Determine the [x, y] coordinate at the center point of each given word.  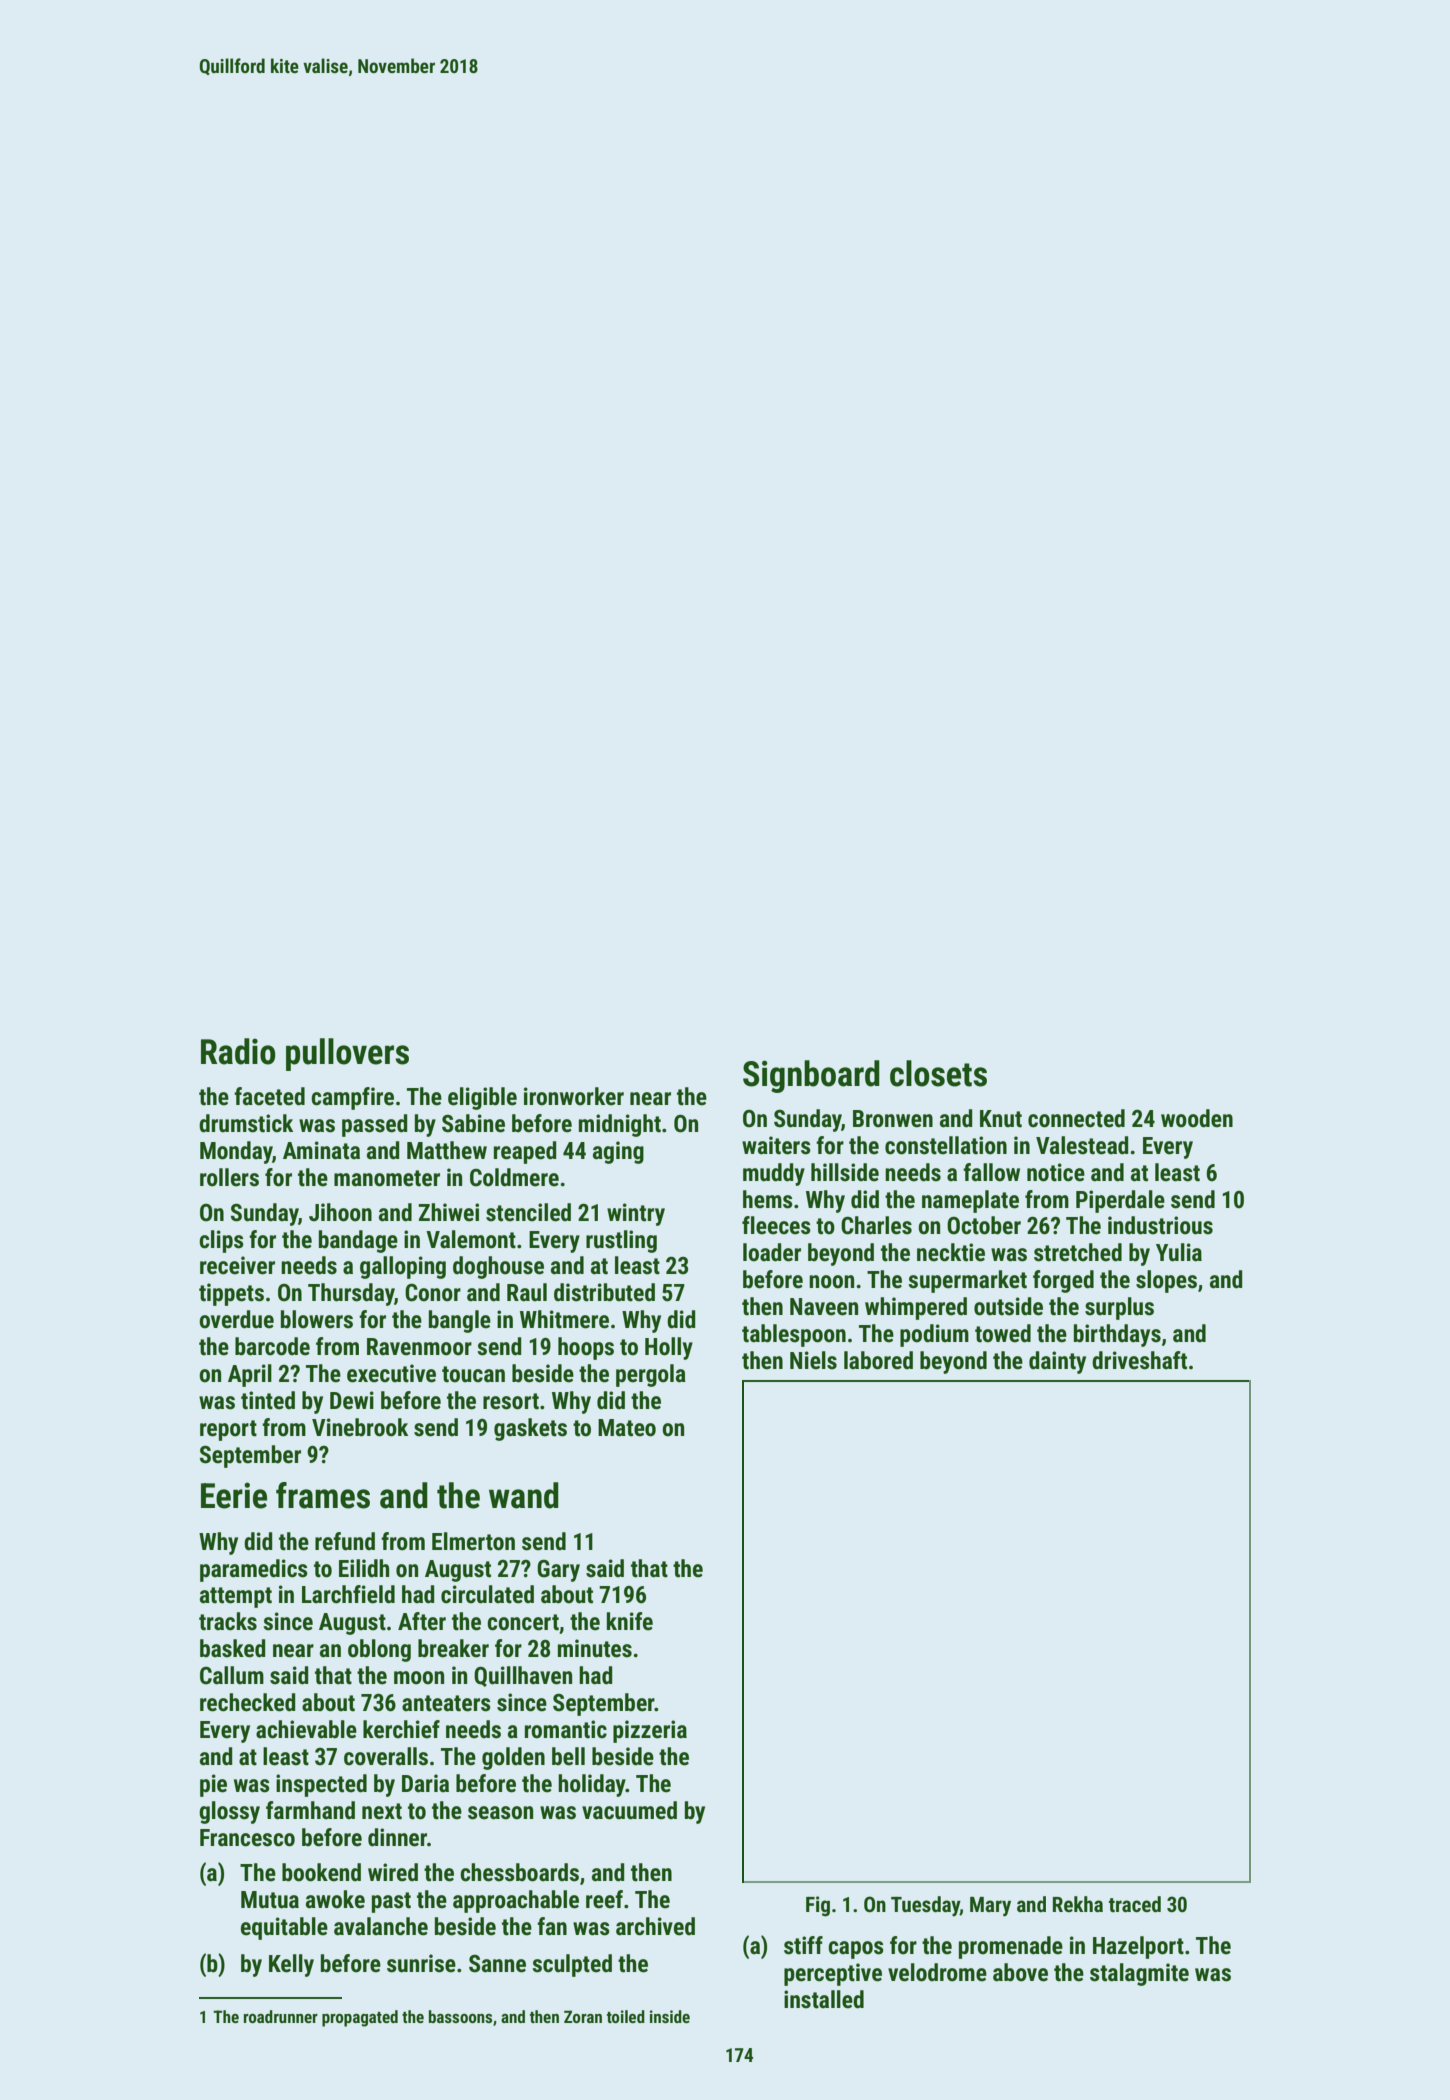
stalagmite [1139, 1974]
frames [323, 1495]
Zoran [583, 2016]
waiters [776, 1145]
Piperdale [1120, 1201]
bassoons [460, 2016]
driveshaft [1139, 1360]
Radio [238, 1051]
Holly [669, 1348]
